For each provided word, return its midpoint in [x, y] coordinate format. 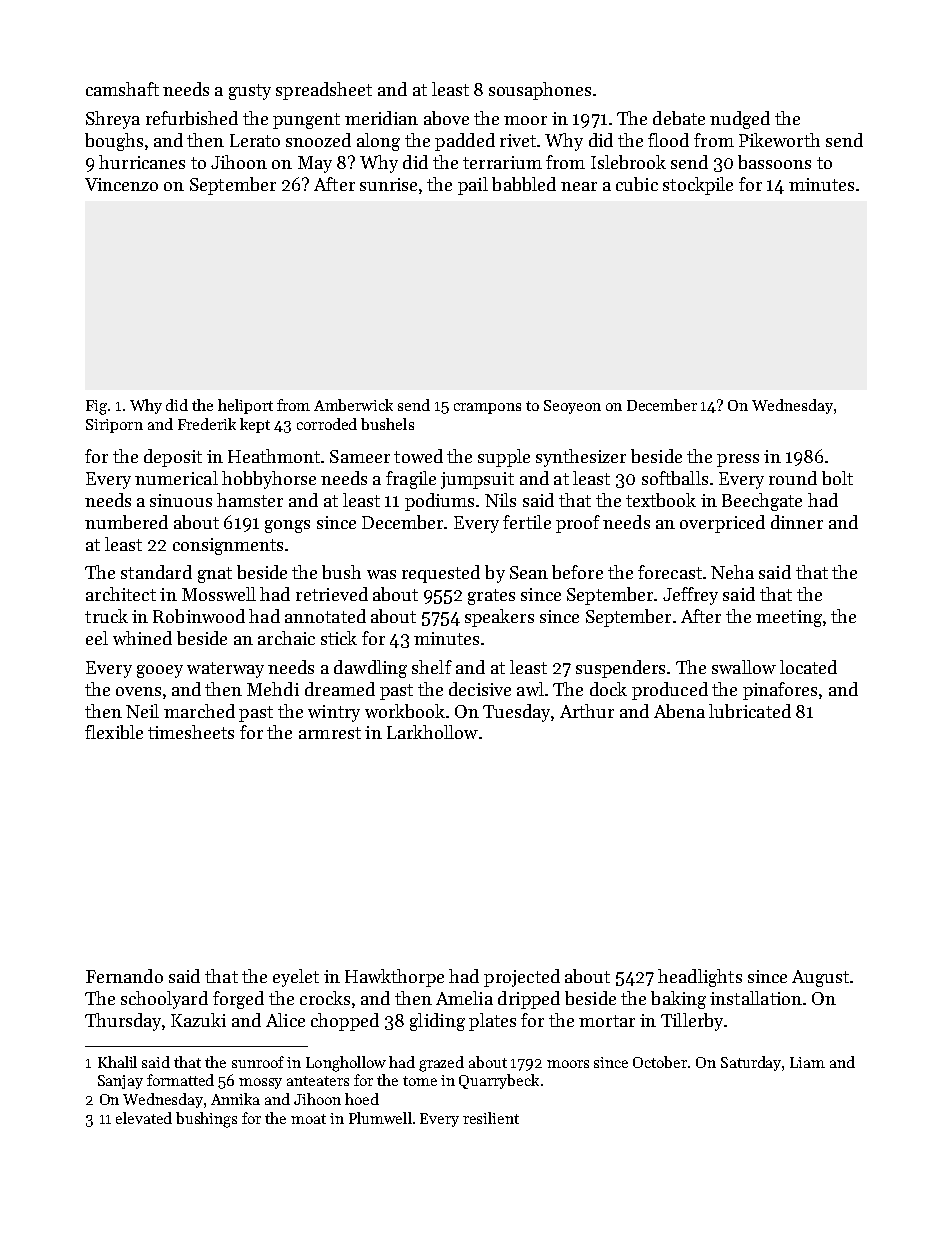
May [315, 164]
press [738, 460]
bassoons [774, 162]
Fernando [124, 976]
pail [473, 186]
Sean [529, 572]
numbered [126, 522]
